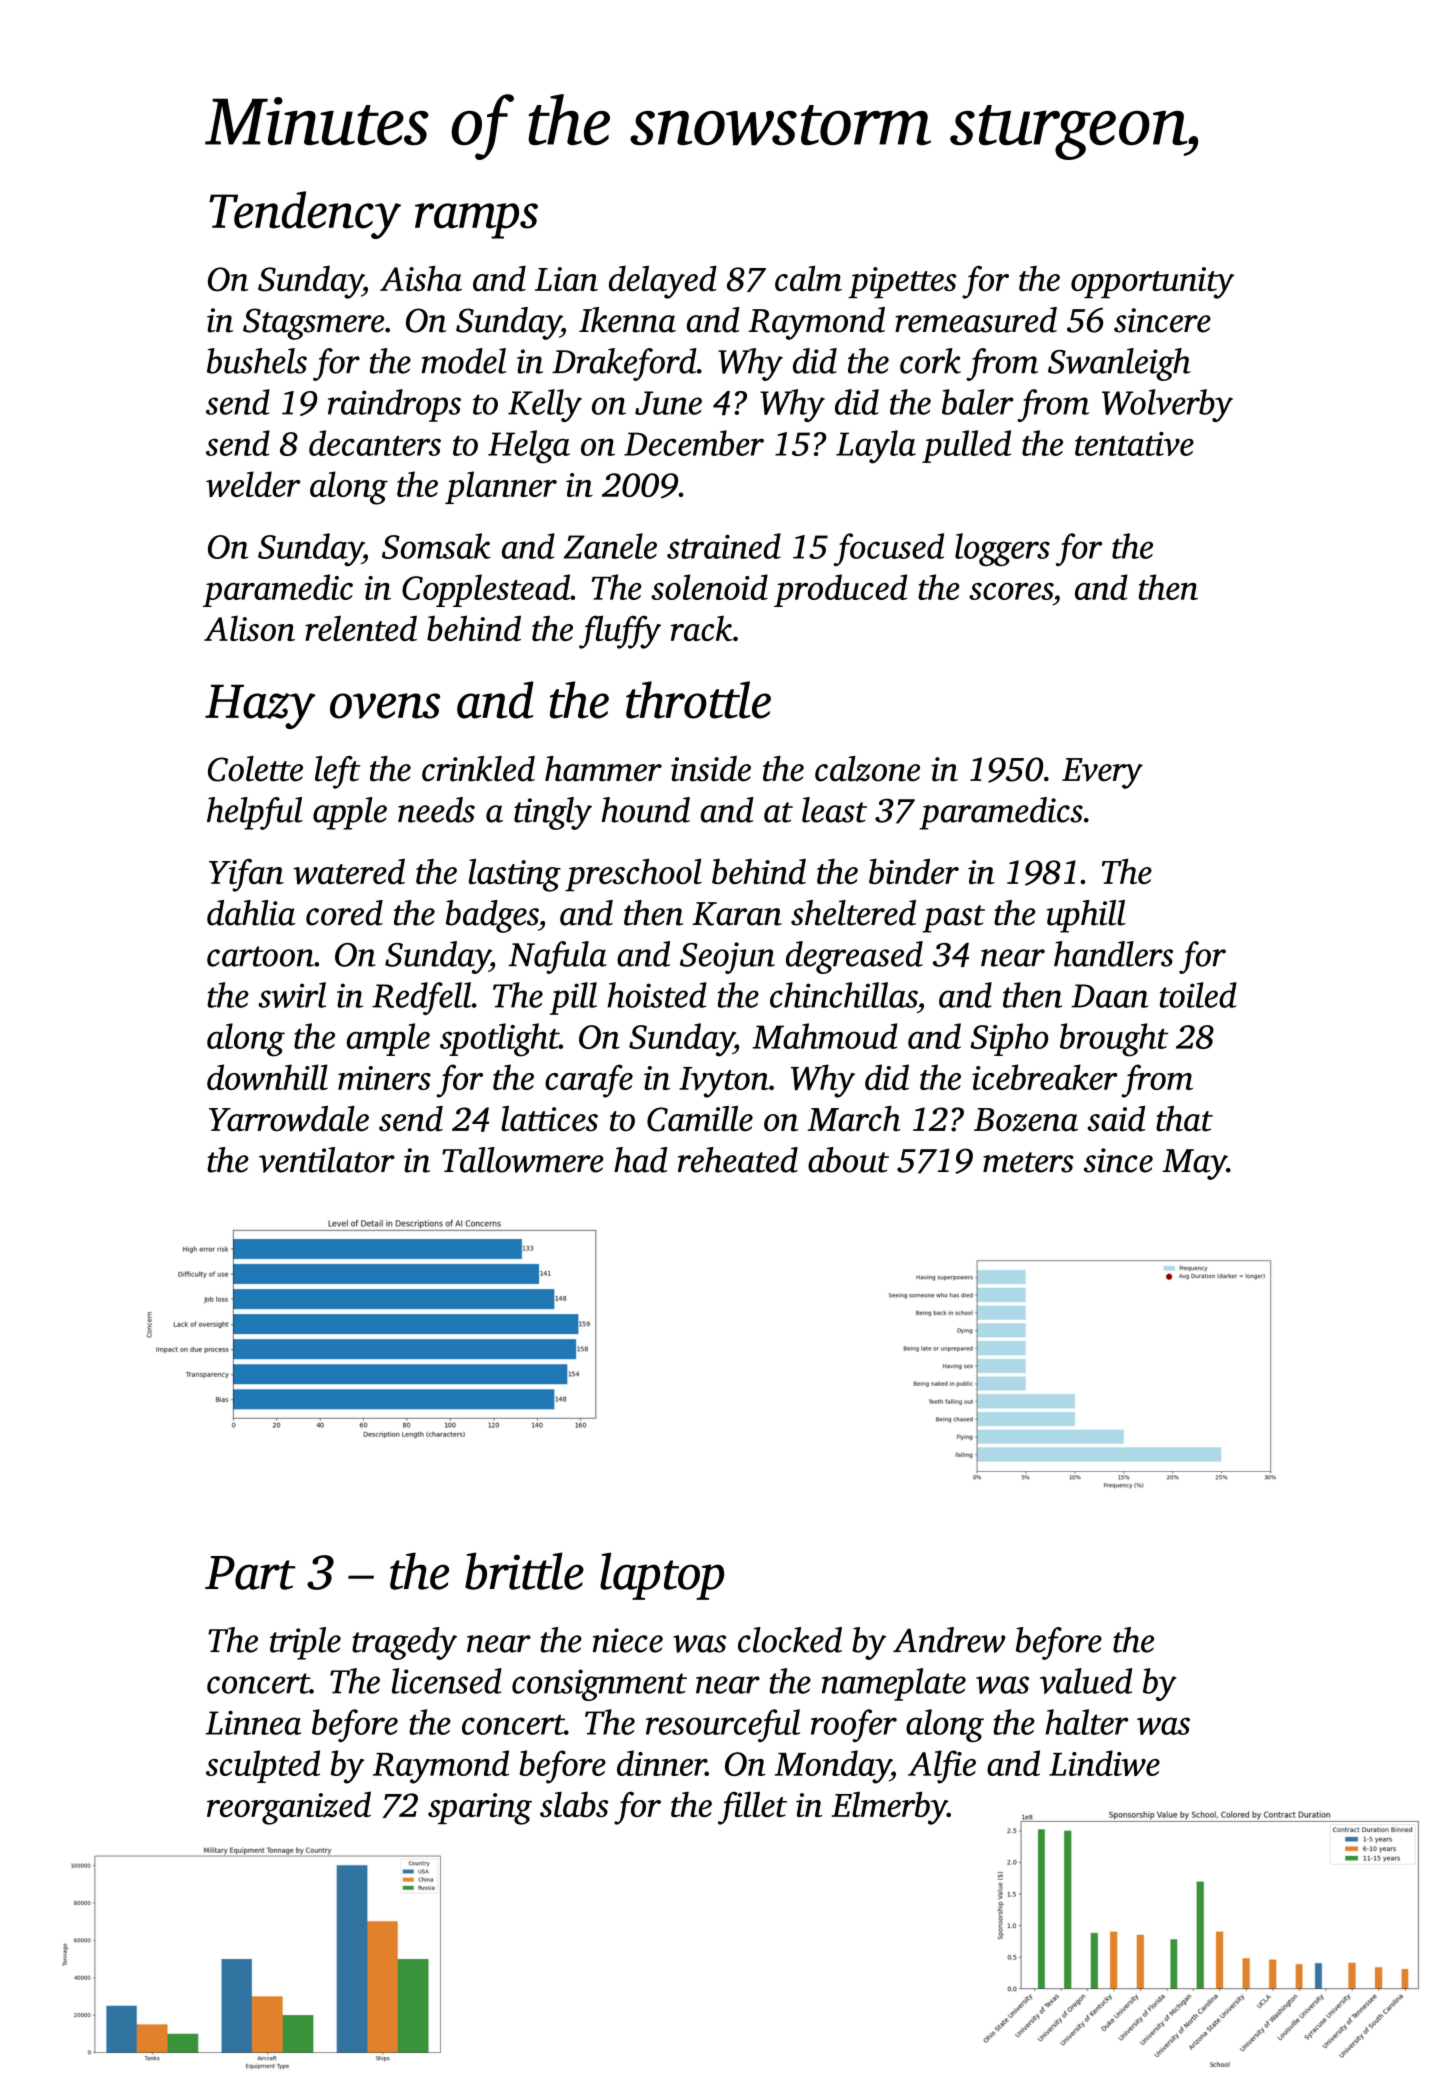 The height and width of the screenshot is (2100, 1450). Describe the element at coordinates (603, 769) in the screenshot. I see `hammer` at that location.
